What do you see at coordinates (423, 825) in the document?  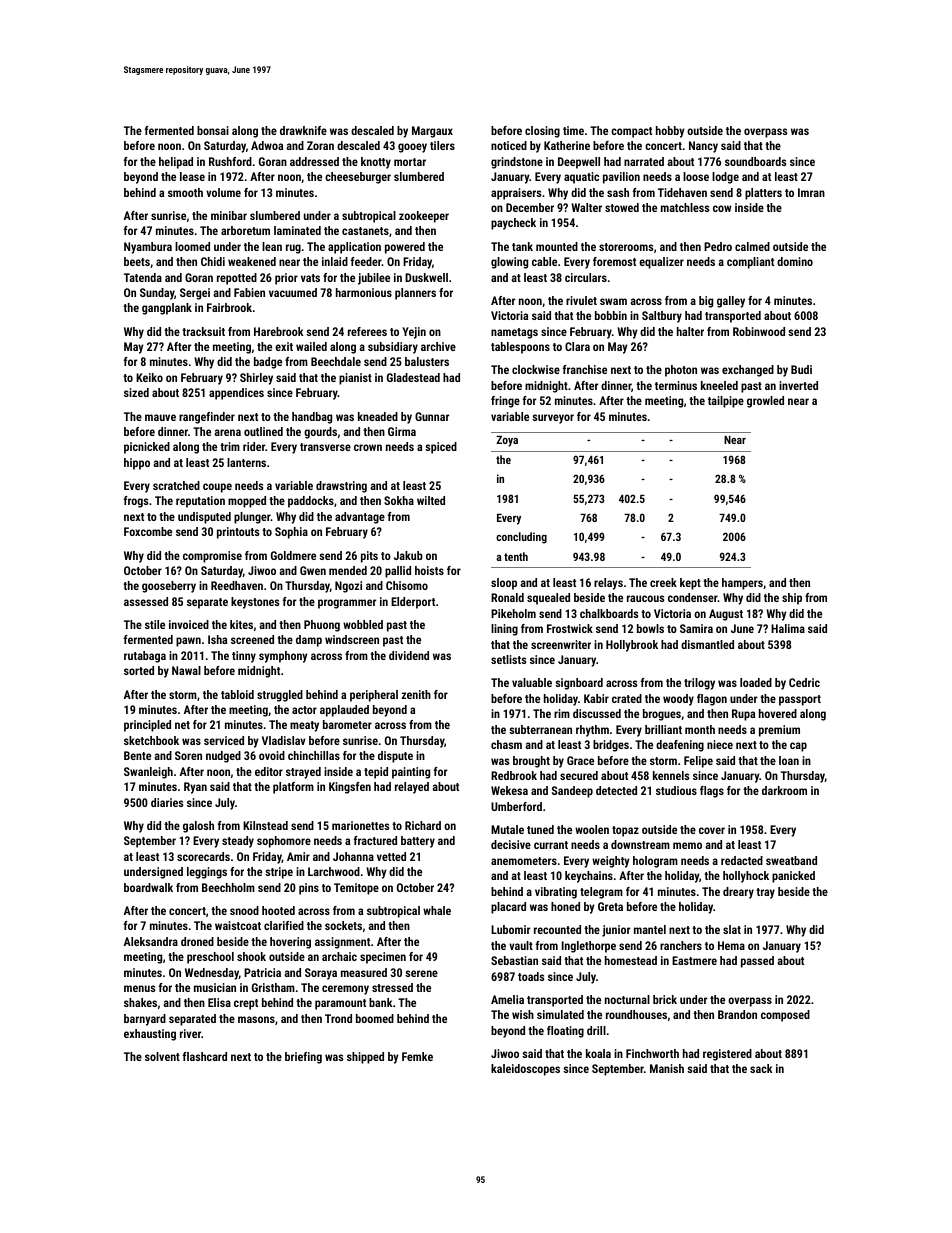 I see `Richard` at bounding box center [423, 825].
